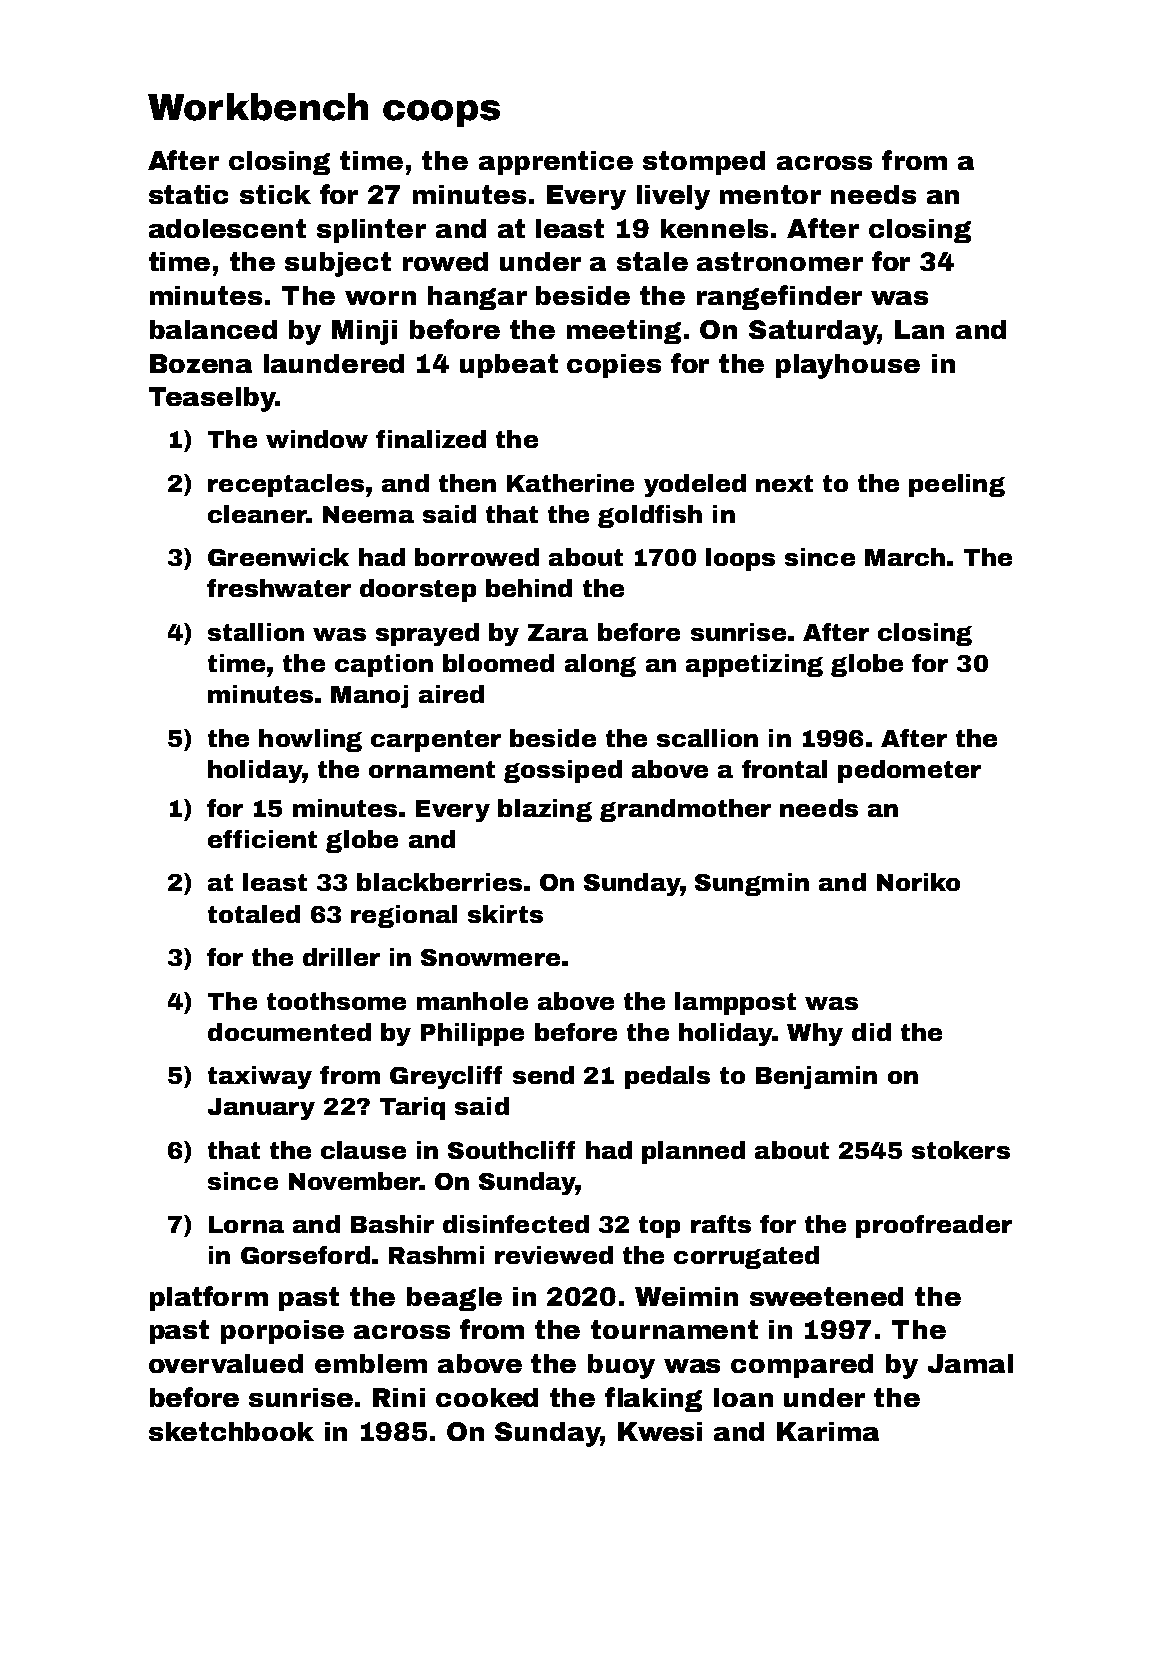 The image size is (1165, 1654). Describe the element at coordinates (258, 107) in the document. I see `Workbench` at that location.
